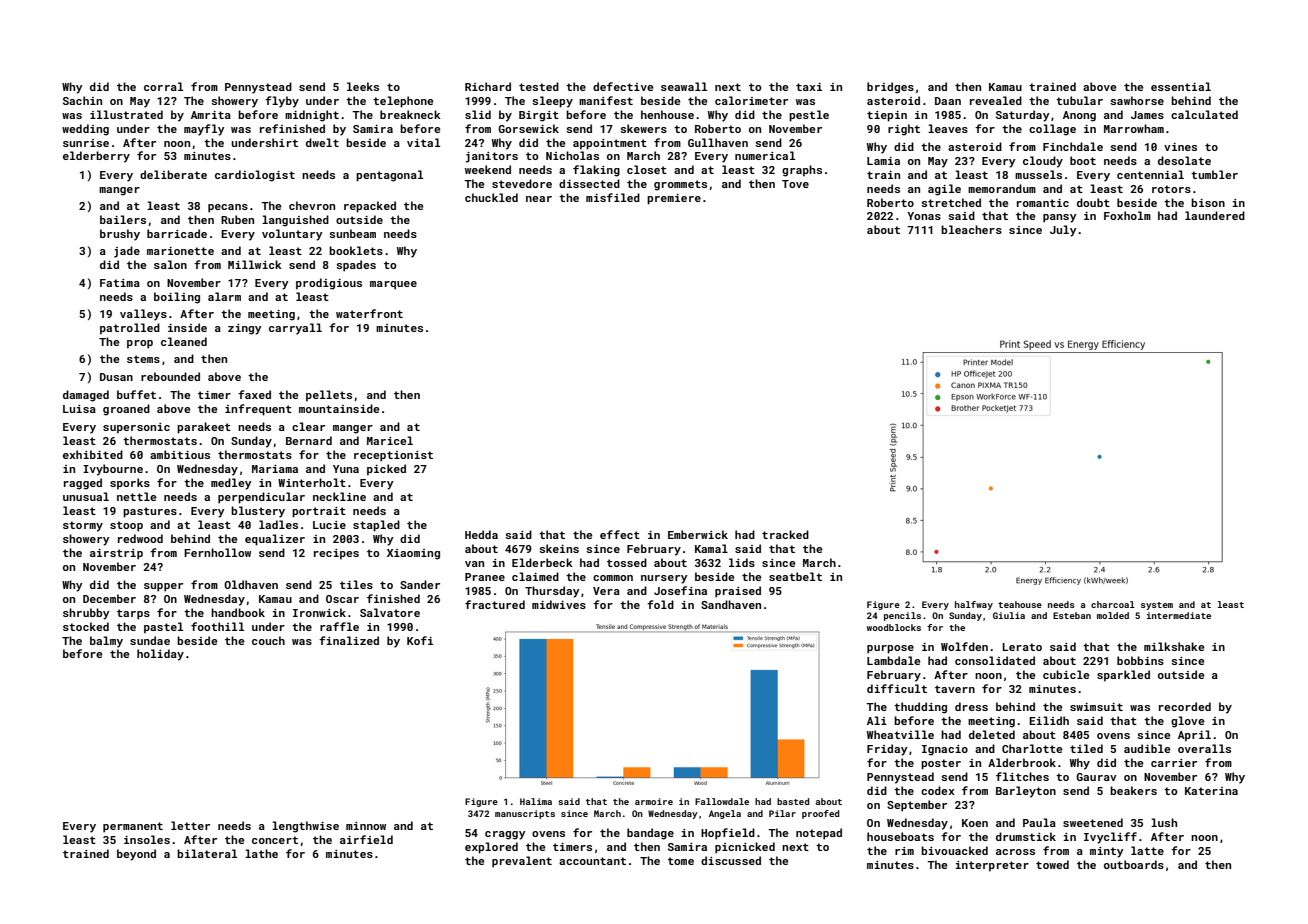 The image size is (1308, 924). Describe the element at coordinates (207, 853) in the image. I see `bilateral` at that location.
